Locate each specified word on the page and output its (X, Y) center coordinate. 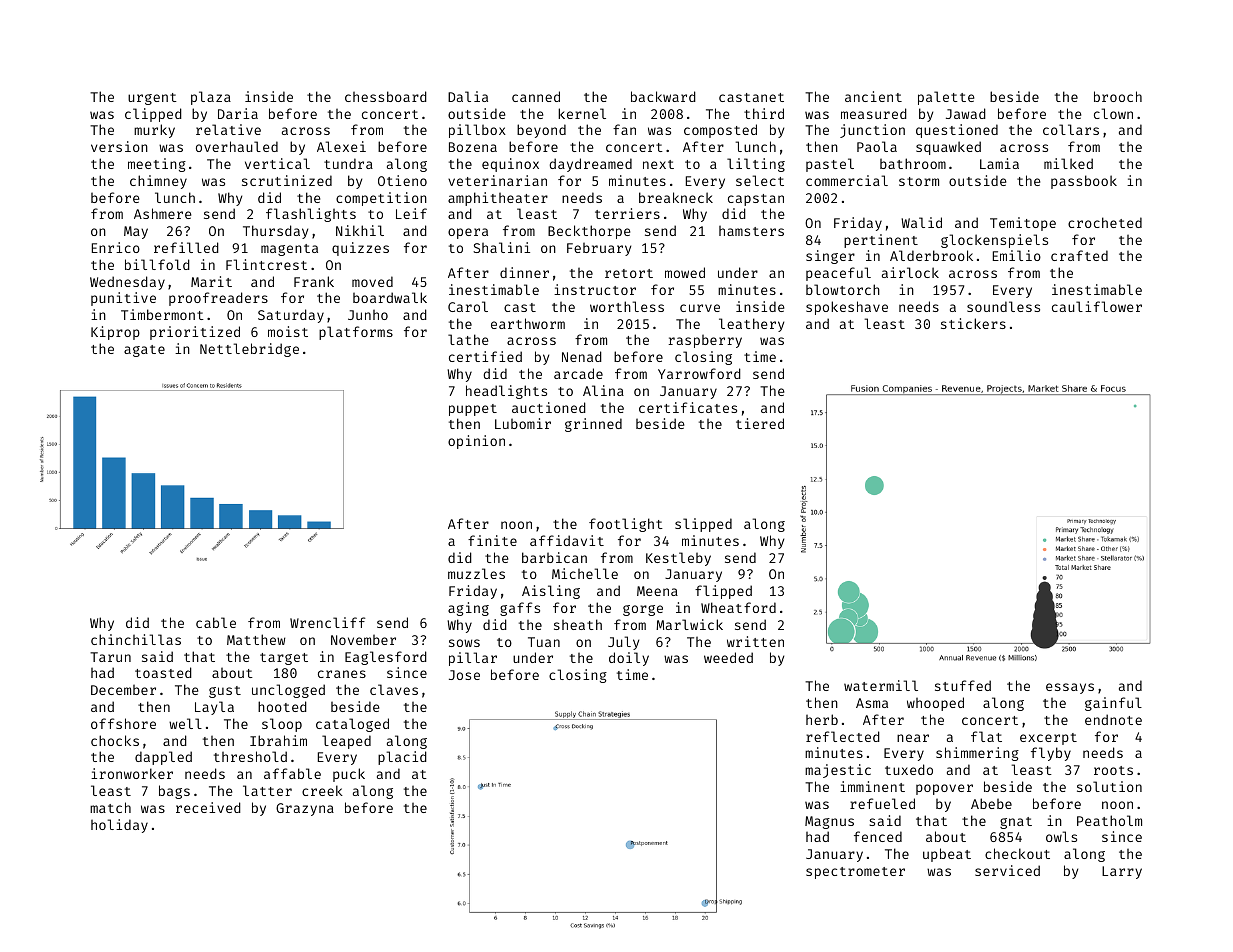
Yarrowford (699, 373)
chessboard (386, 96)
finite (492, 540)
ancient (873, 96)
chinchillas (136, 639)
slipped (703, 525)
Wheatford (738, 607)
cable (216, 622)
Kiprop (115, 333)
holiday (119, 826)
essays (1070, 688)
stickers (973, 323)
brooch (1118, 96)
